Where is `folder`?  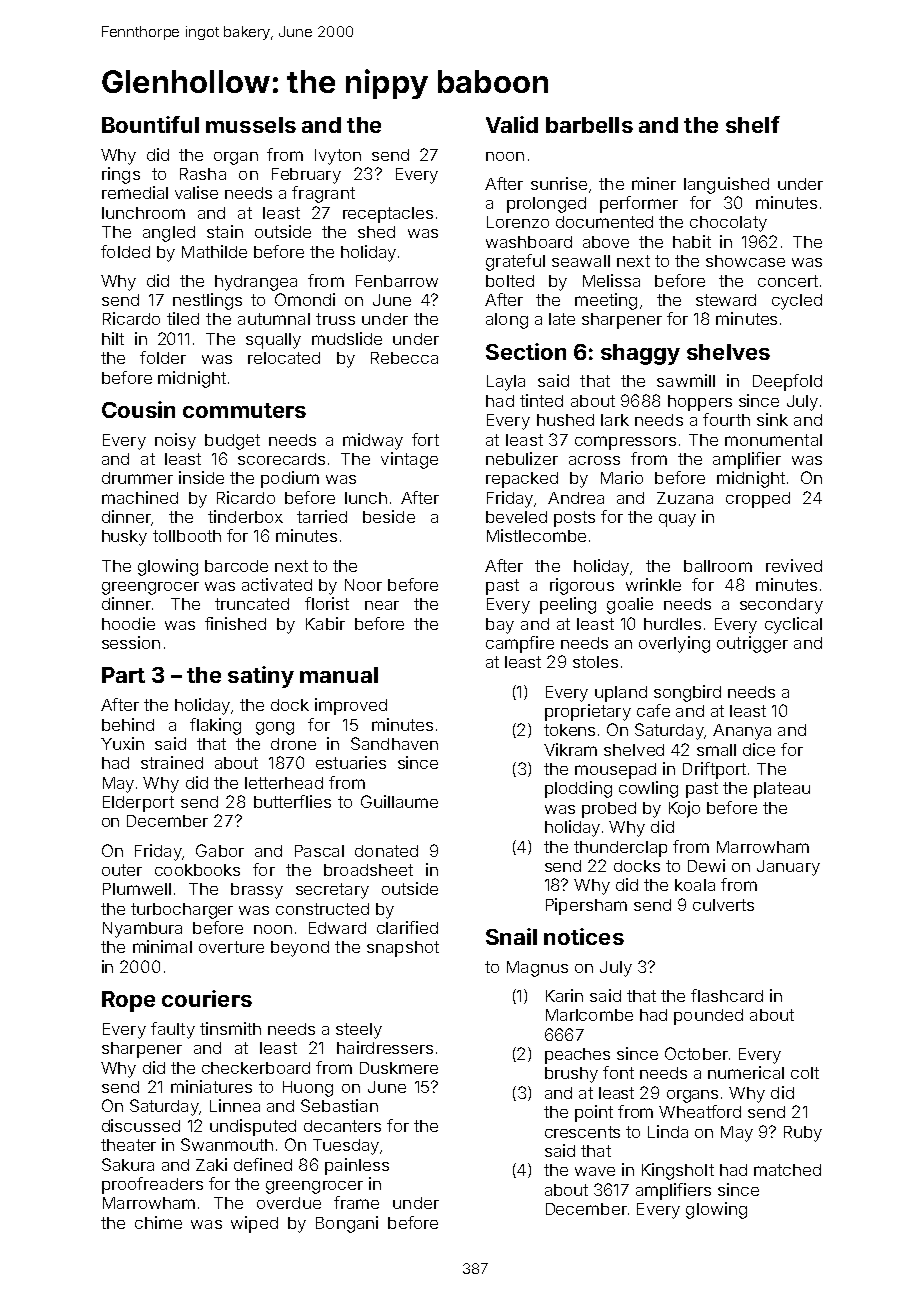
folder is located at coordinates (163, 357).
